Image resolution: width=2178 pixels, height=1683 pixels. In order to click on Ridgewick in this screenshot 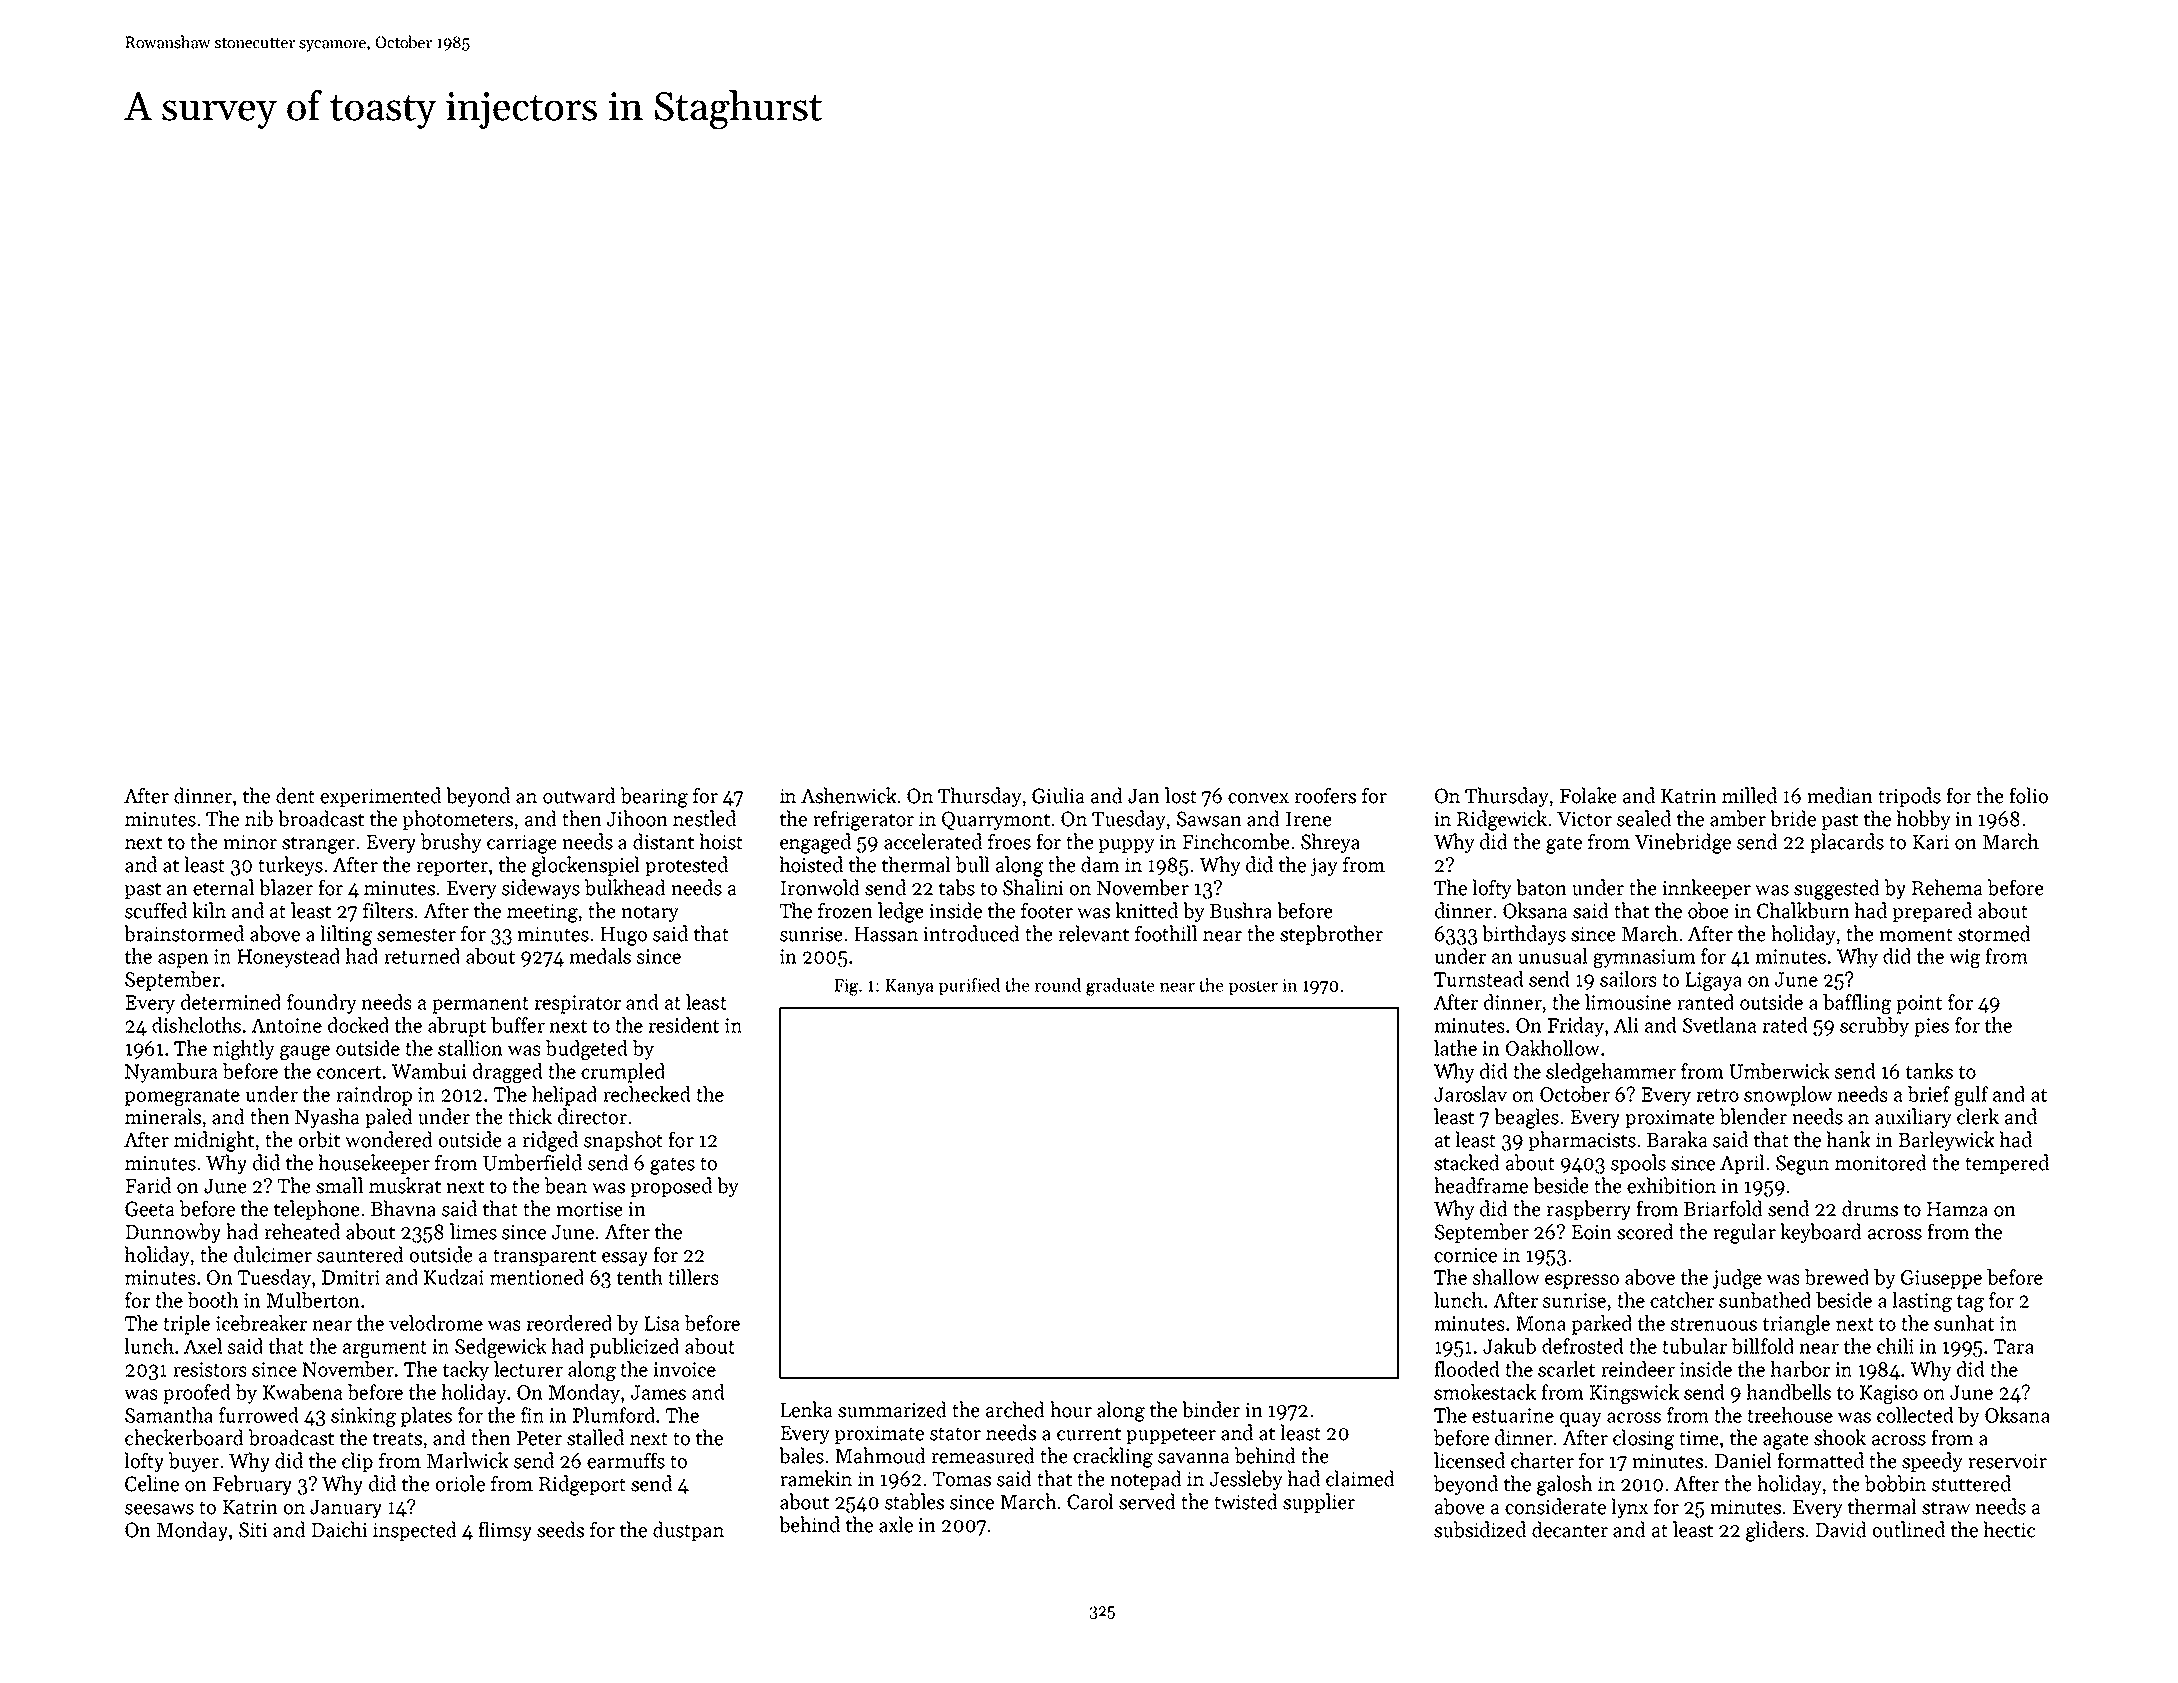, I will do `click(1502, 820)`.
